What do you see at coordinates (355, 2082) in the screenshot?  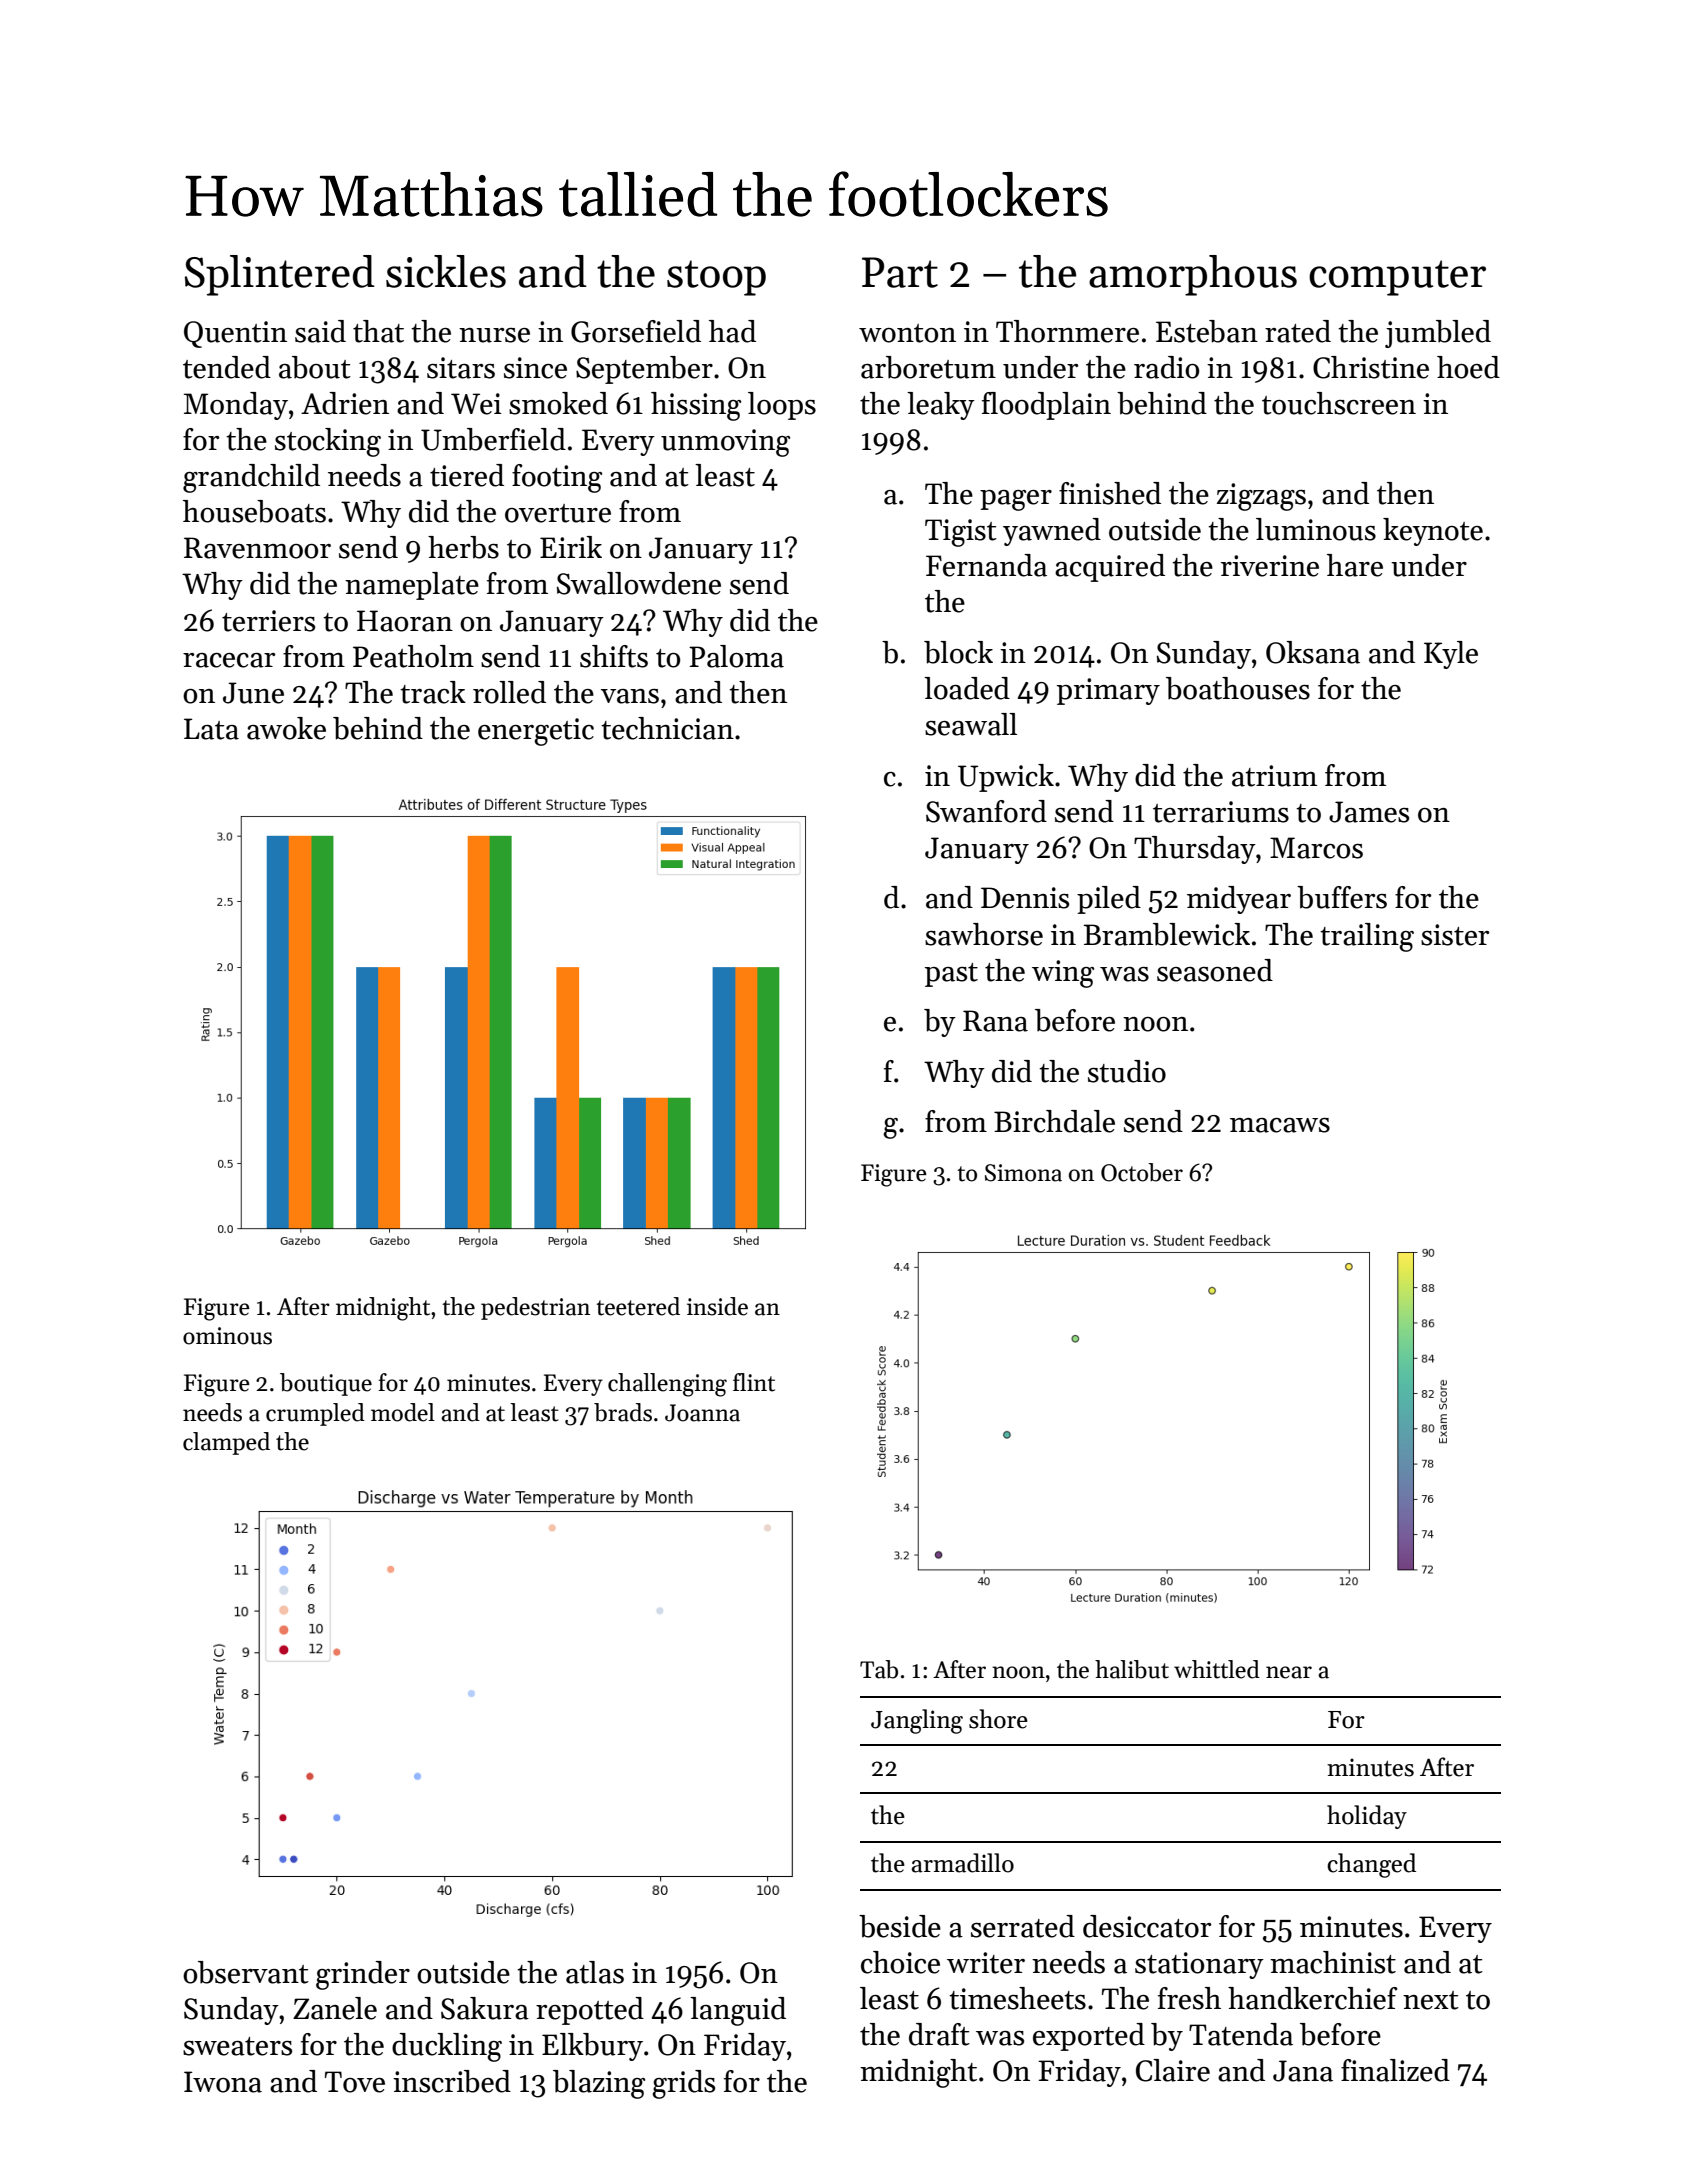 I see `Tove` at bounding box center [355, 2082].
